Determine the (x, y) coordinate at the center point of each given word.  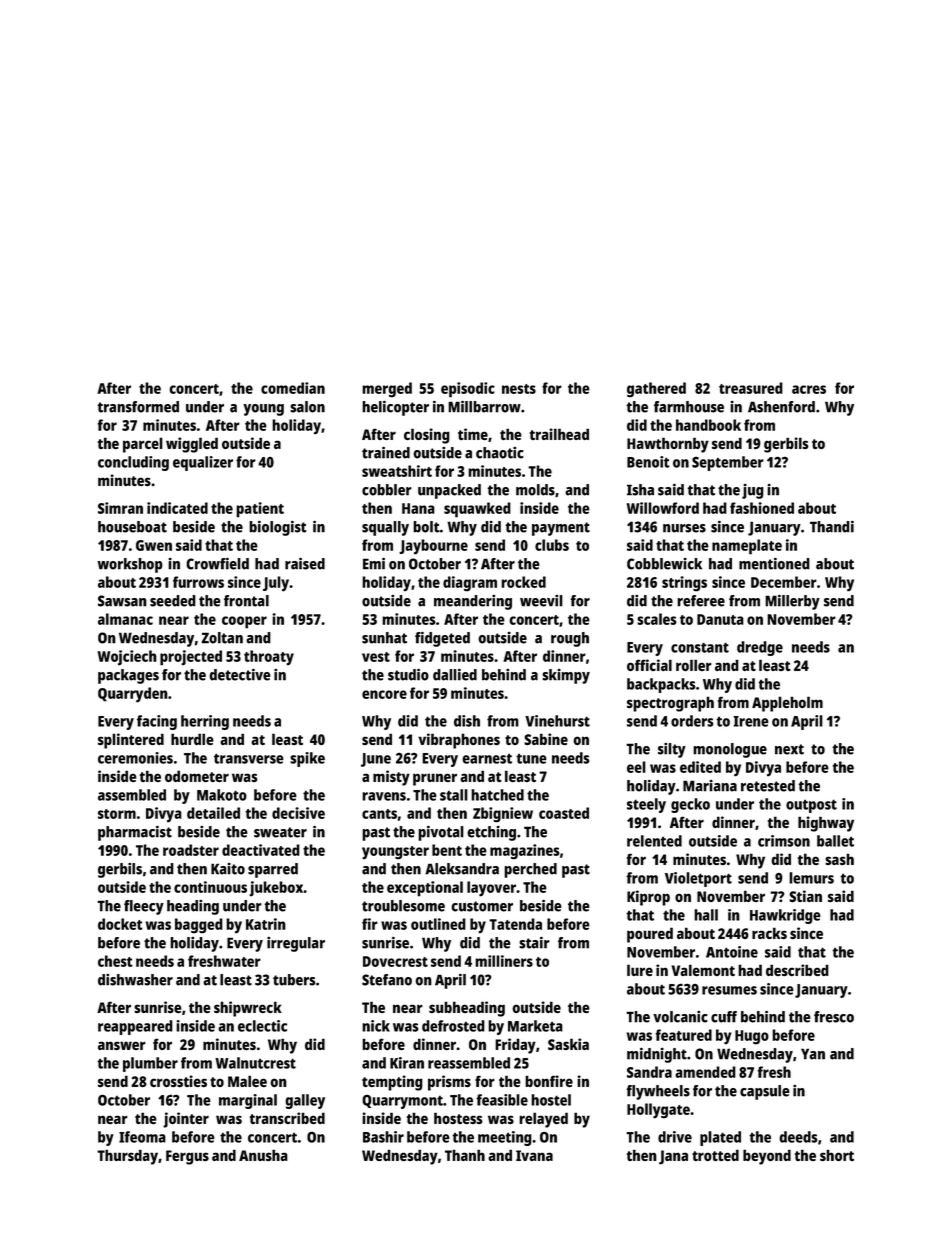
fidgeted (442, 639)
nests (519, 389)
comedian (293, 388)
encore (384, 694)
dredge (760, 648)
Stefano (387, 980)
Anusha (263, 1155)
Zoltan (222, 638)
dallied (455, 674)
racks (769, 933)
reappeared (135, 1027)
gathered (656, 389)
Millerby (792, 602)
